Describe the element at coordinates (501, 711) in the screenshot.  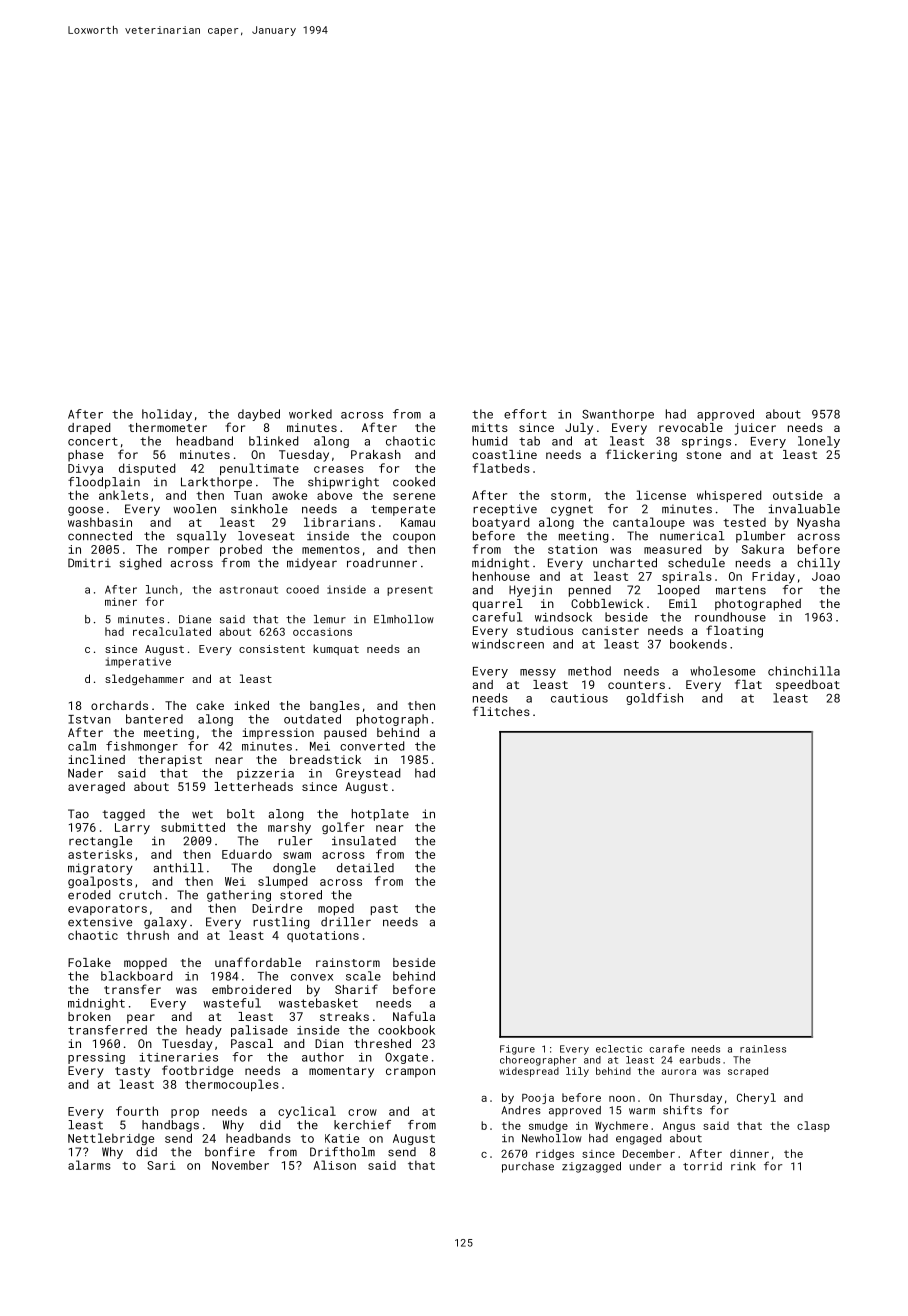
I see `flitches` at that location.
